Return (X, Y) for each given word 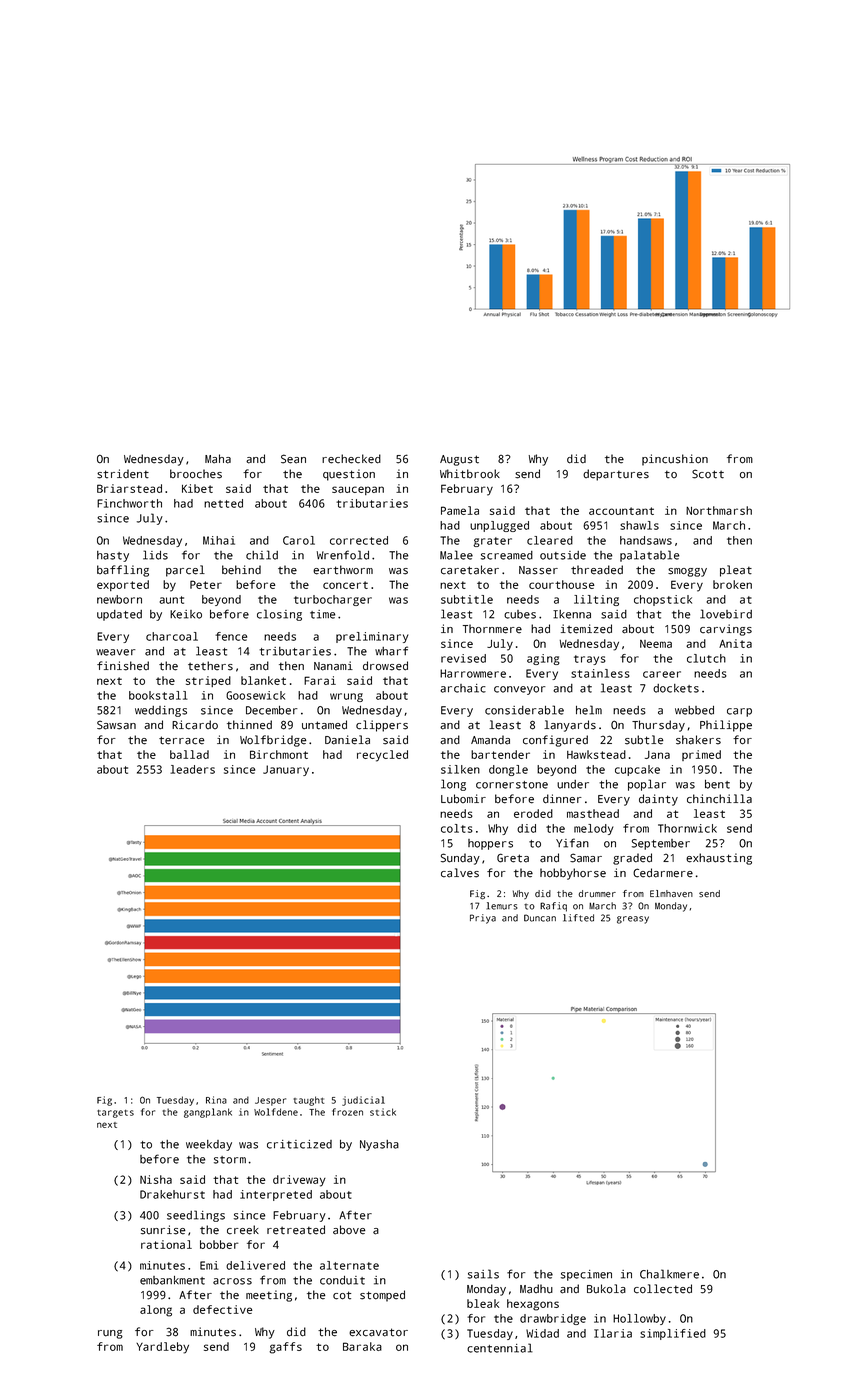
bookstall (158, 695)
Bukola (606, 1289)
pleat (736, 571)
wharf (391, 651)
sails (483, 1274)
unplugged (499, 526)
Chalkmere (669, 1274)
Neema (656, 644)
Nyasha (379, 1145)
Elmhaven (671, 894)
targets (115, 1114)
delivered (255, 1265)
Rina (216, 1100)
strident (123, 474)
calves (460, 873)
